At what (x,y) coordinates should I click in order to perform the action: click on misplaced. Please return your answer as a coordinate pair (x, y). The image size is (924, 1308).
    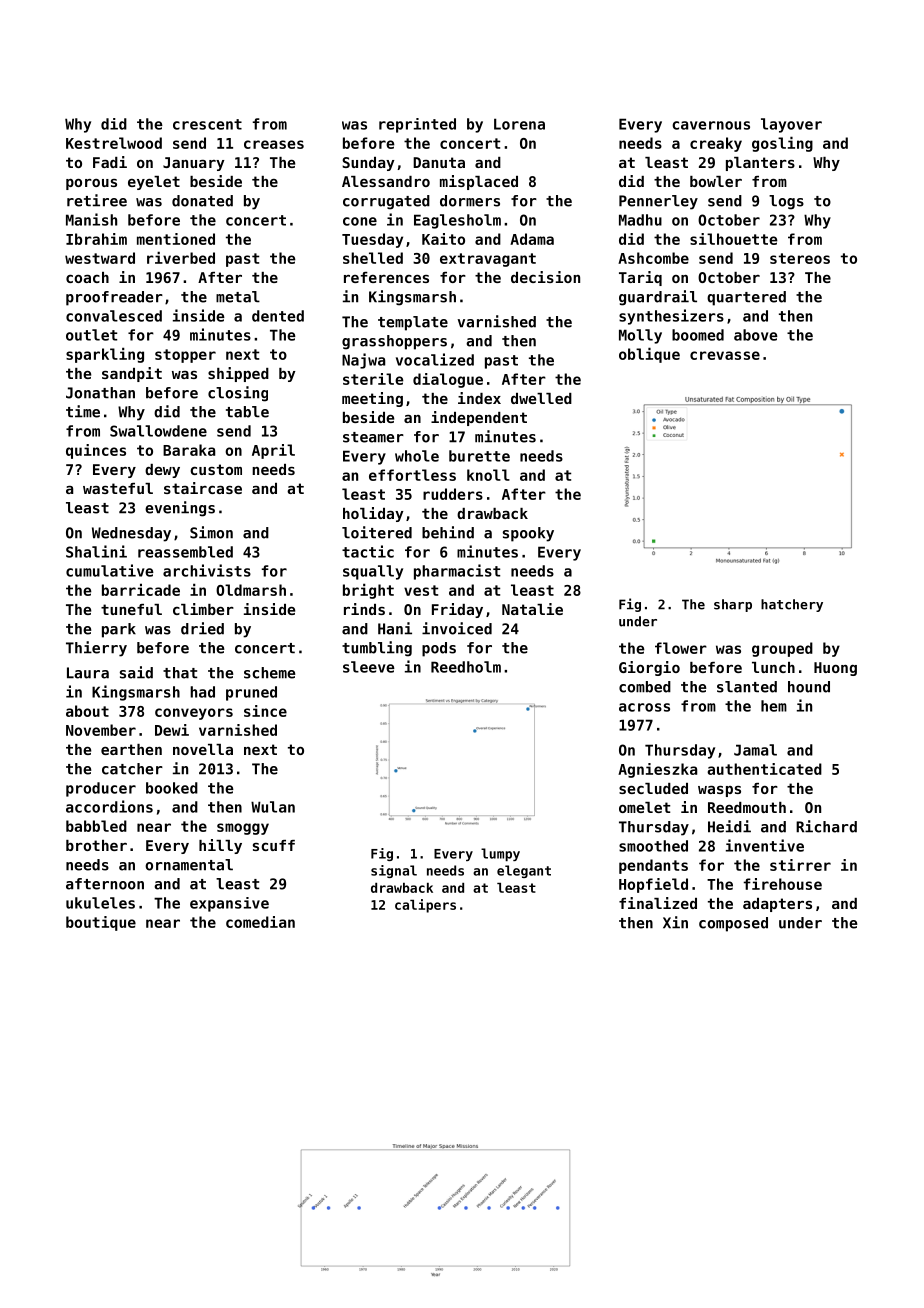
    Looking at the image, I should click on (479, 182).
